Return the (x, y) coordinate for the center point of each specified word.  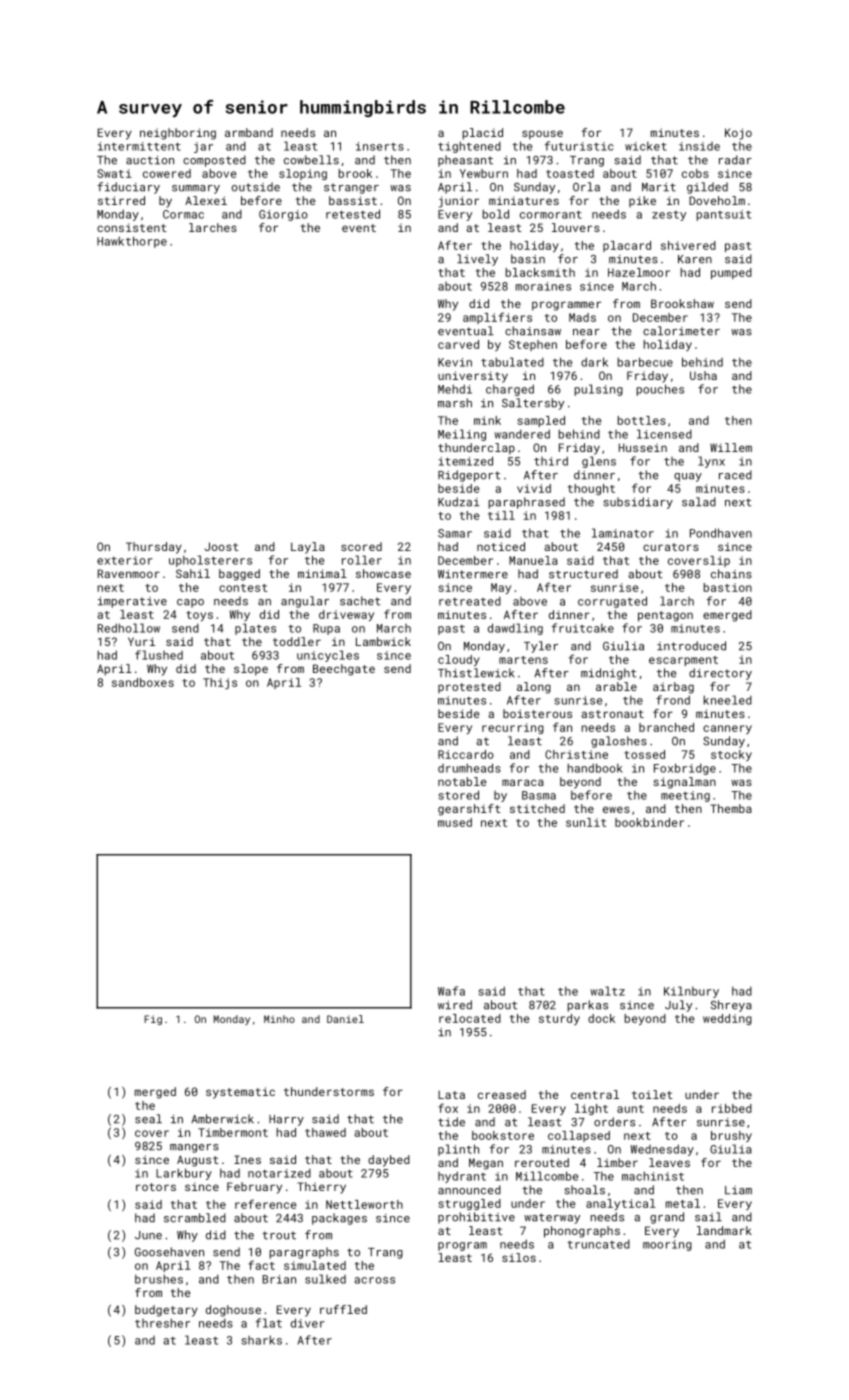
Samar (455, 533)
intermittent (139, 146)
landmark (724, 1230)
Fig (153, 1020)
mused (455, 822)
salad (699, 502)
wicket (646, 146)
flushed (159, 655)
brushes (159, 1279)
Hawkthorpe (132, 242)
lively (477, 260)
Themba (731, 808)
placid (483, 134)
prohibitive (476, 1218)
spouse (542, 135)
